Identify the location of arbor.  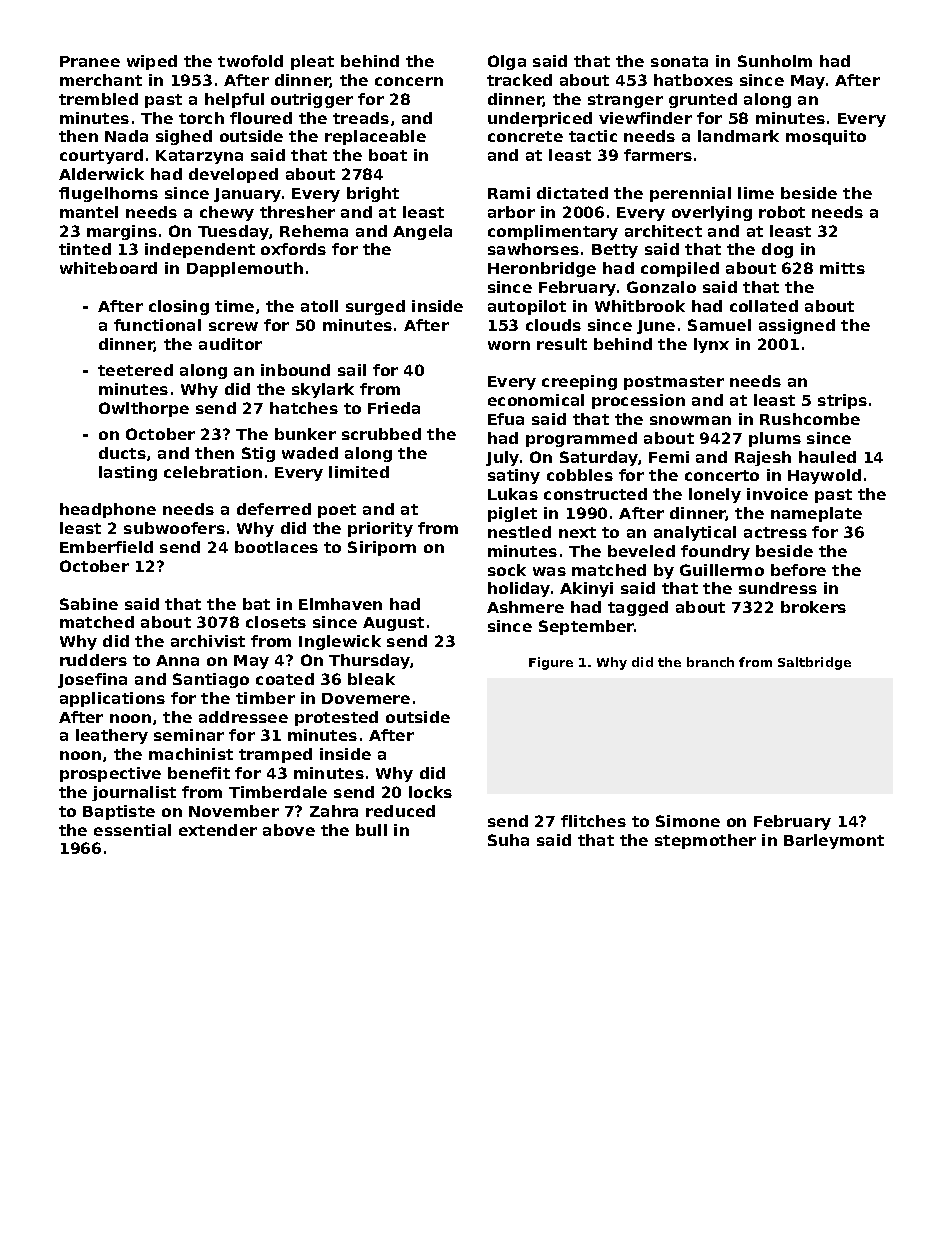
(511, 212).
